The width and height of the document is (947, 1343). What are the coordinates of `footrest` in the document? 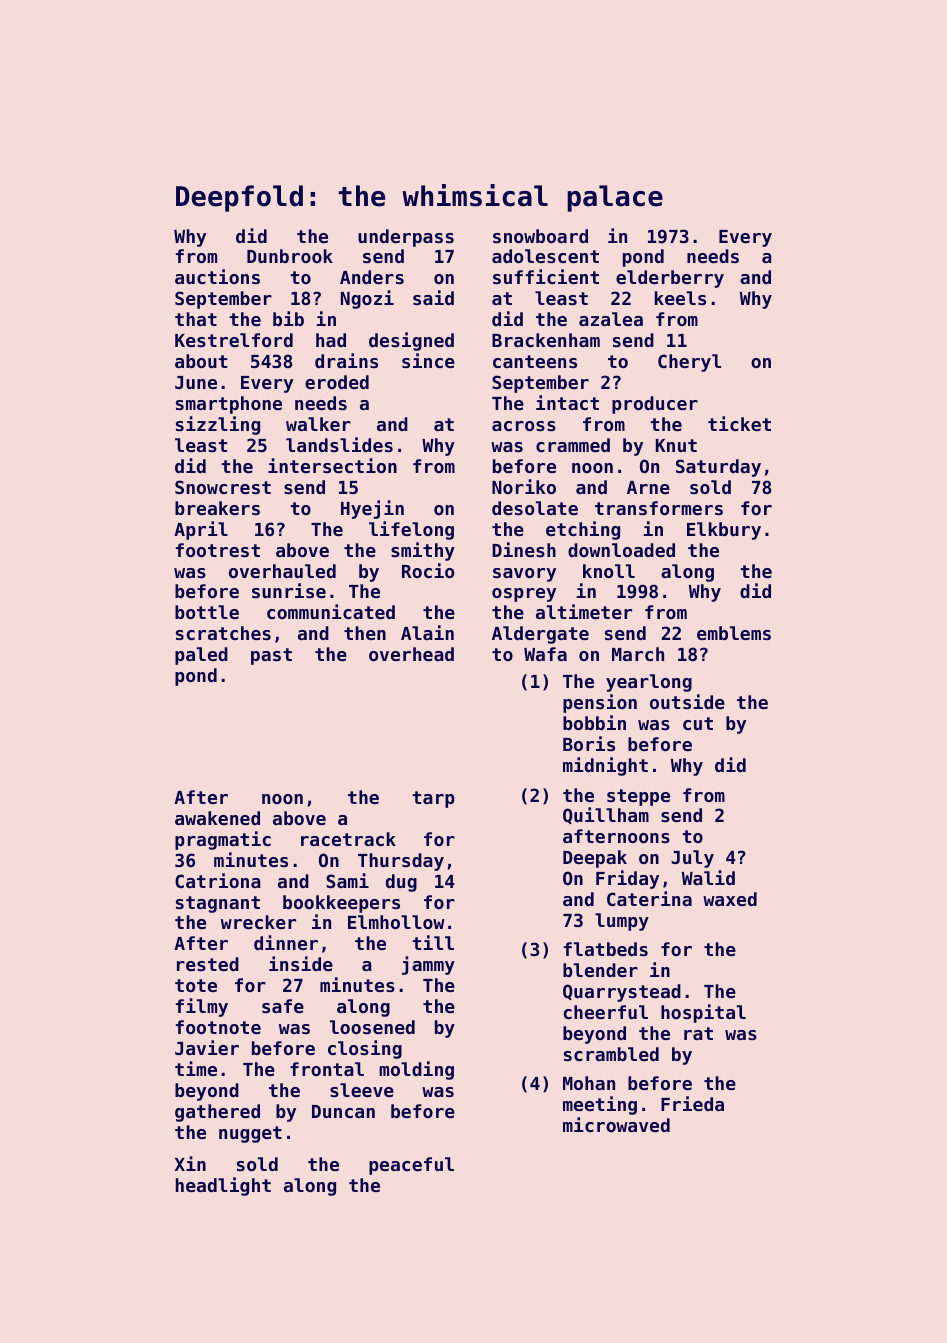 It's located at (218, 550).
